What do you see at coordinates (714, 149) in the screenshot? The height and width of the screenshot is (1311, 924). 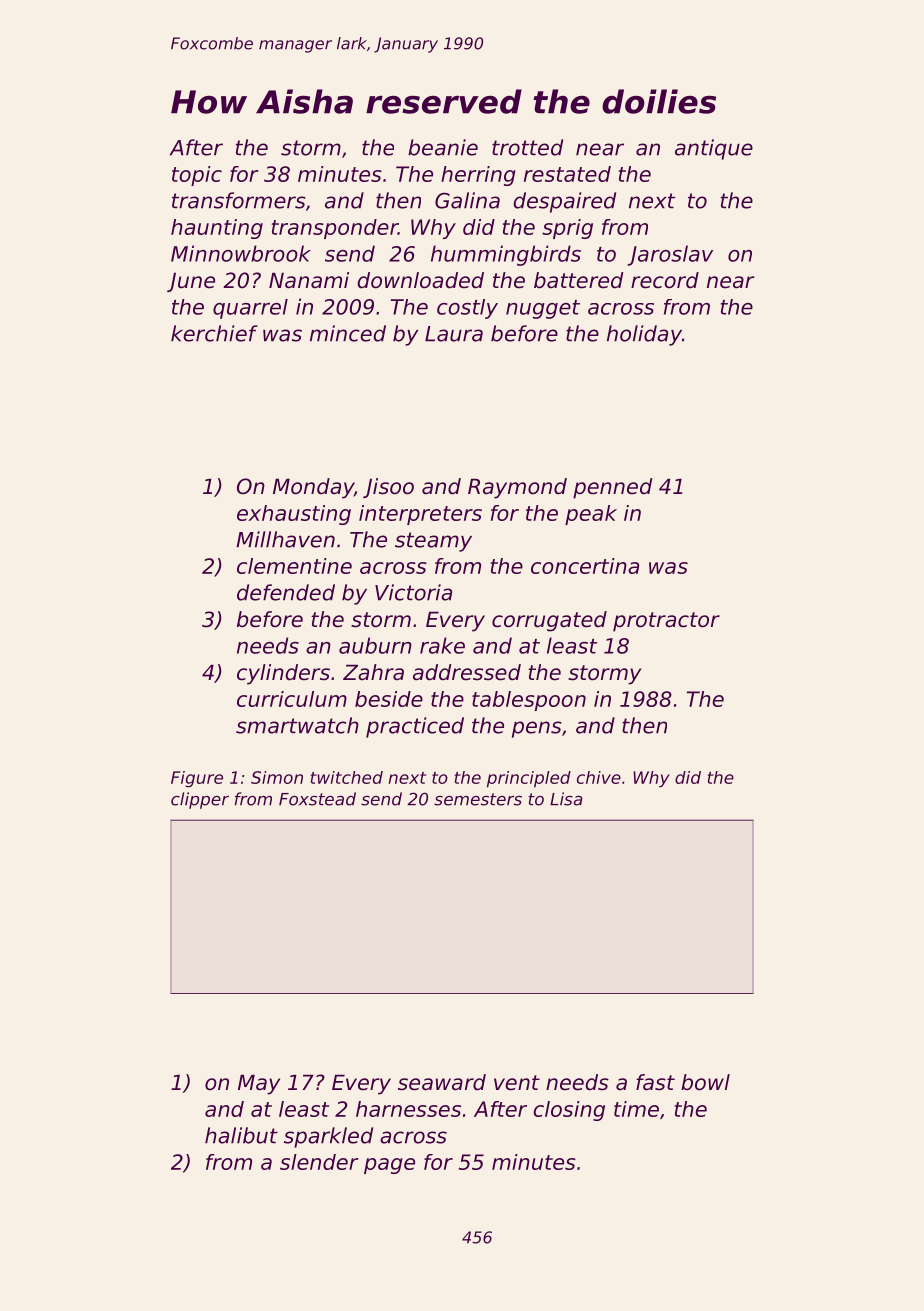 I see `antique` at bounding box center [714, 149].
